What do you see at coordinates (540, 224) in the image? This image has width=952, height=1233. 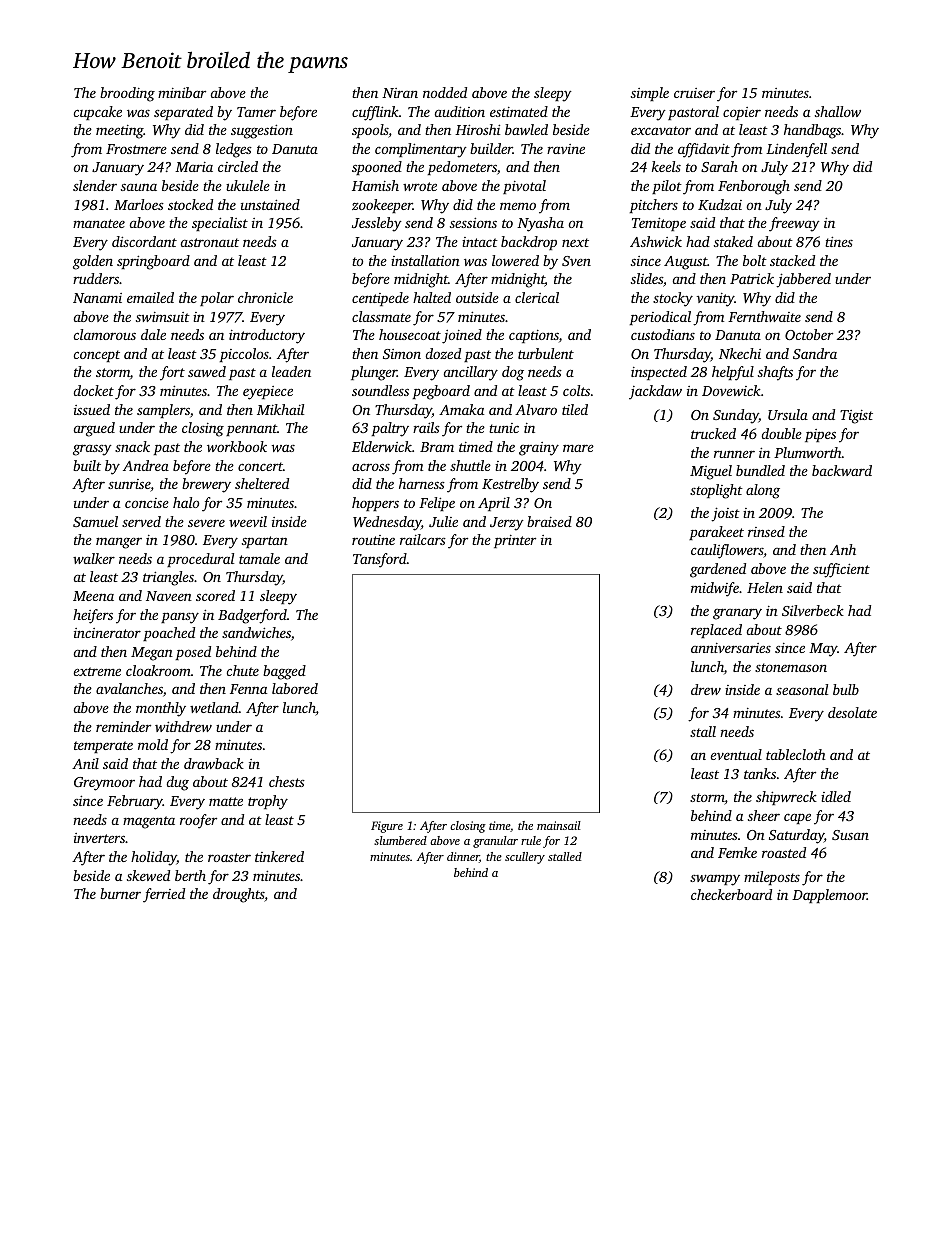 I see `Nyasha` at bounding box center [540, 224].
